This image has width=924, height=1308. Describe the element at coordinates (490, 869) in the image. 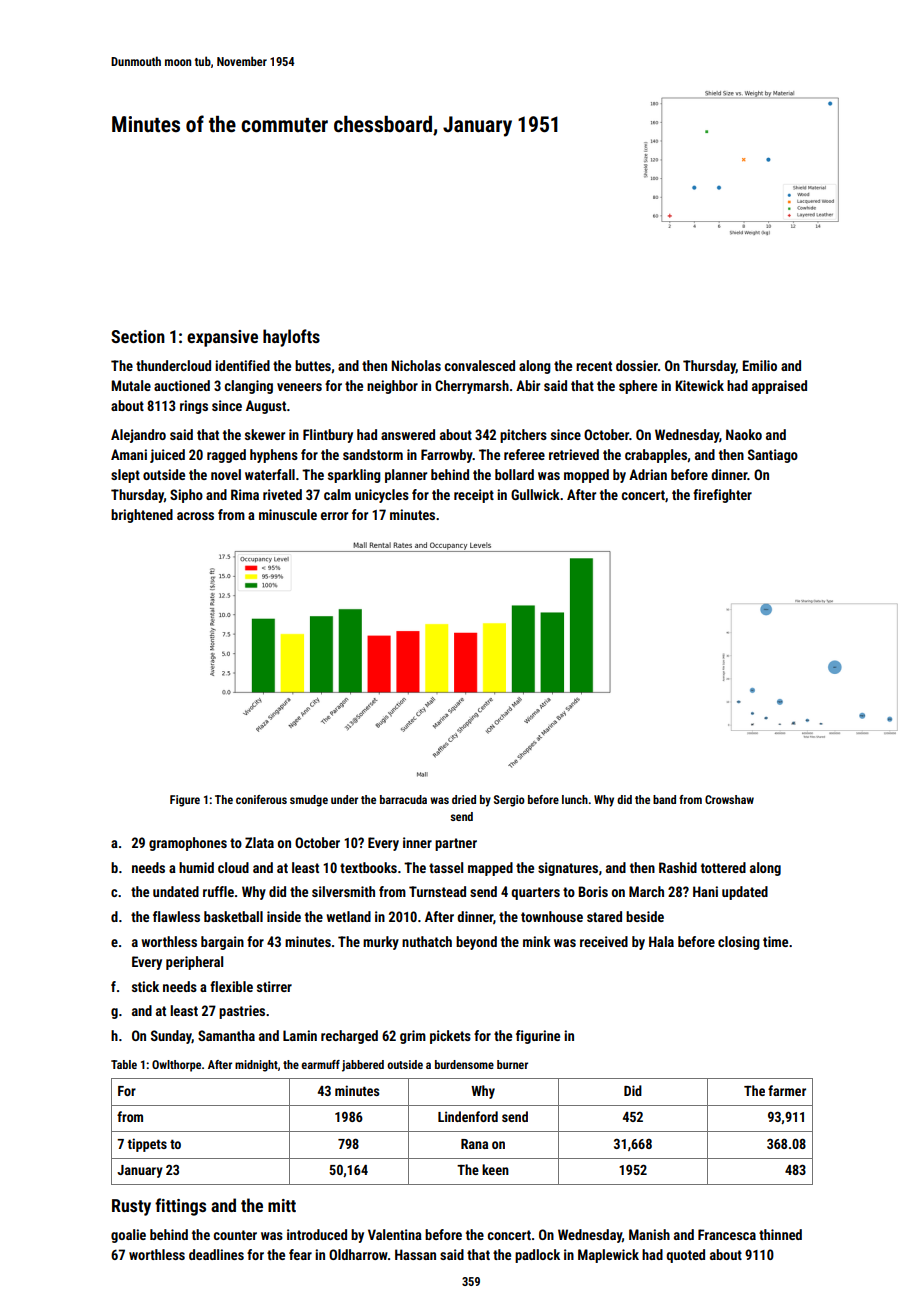

I see `mapped` at that location.
